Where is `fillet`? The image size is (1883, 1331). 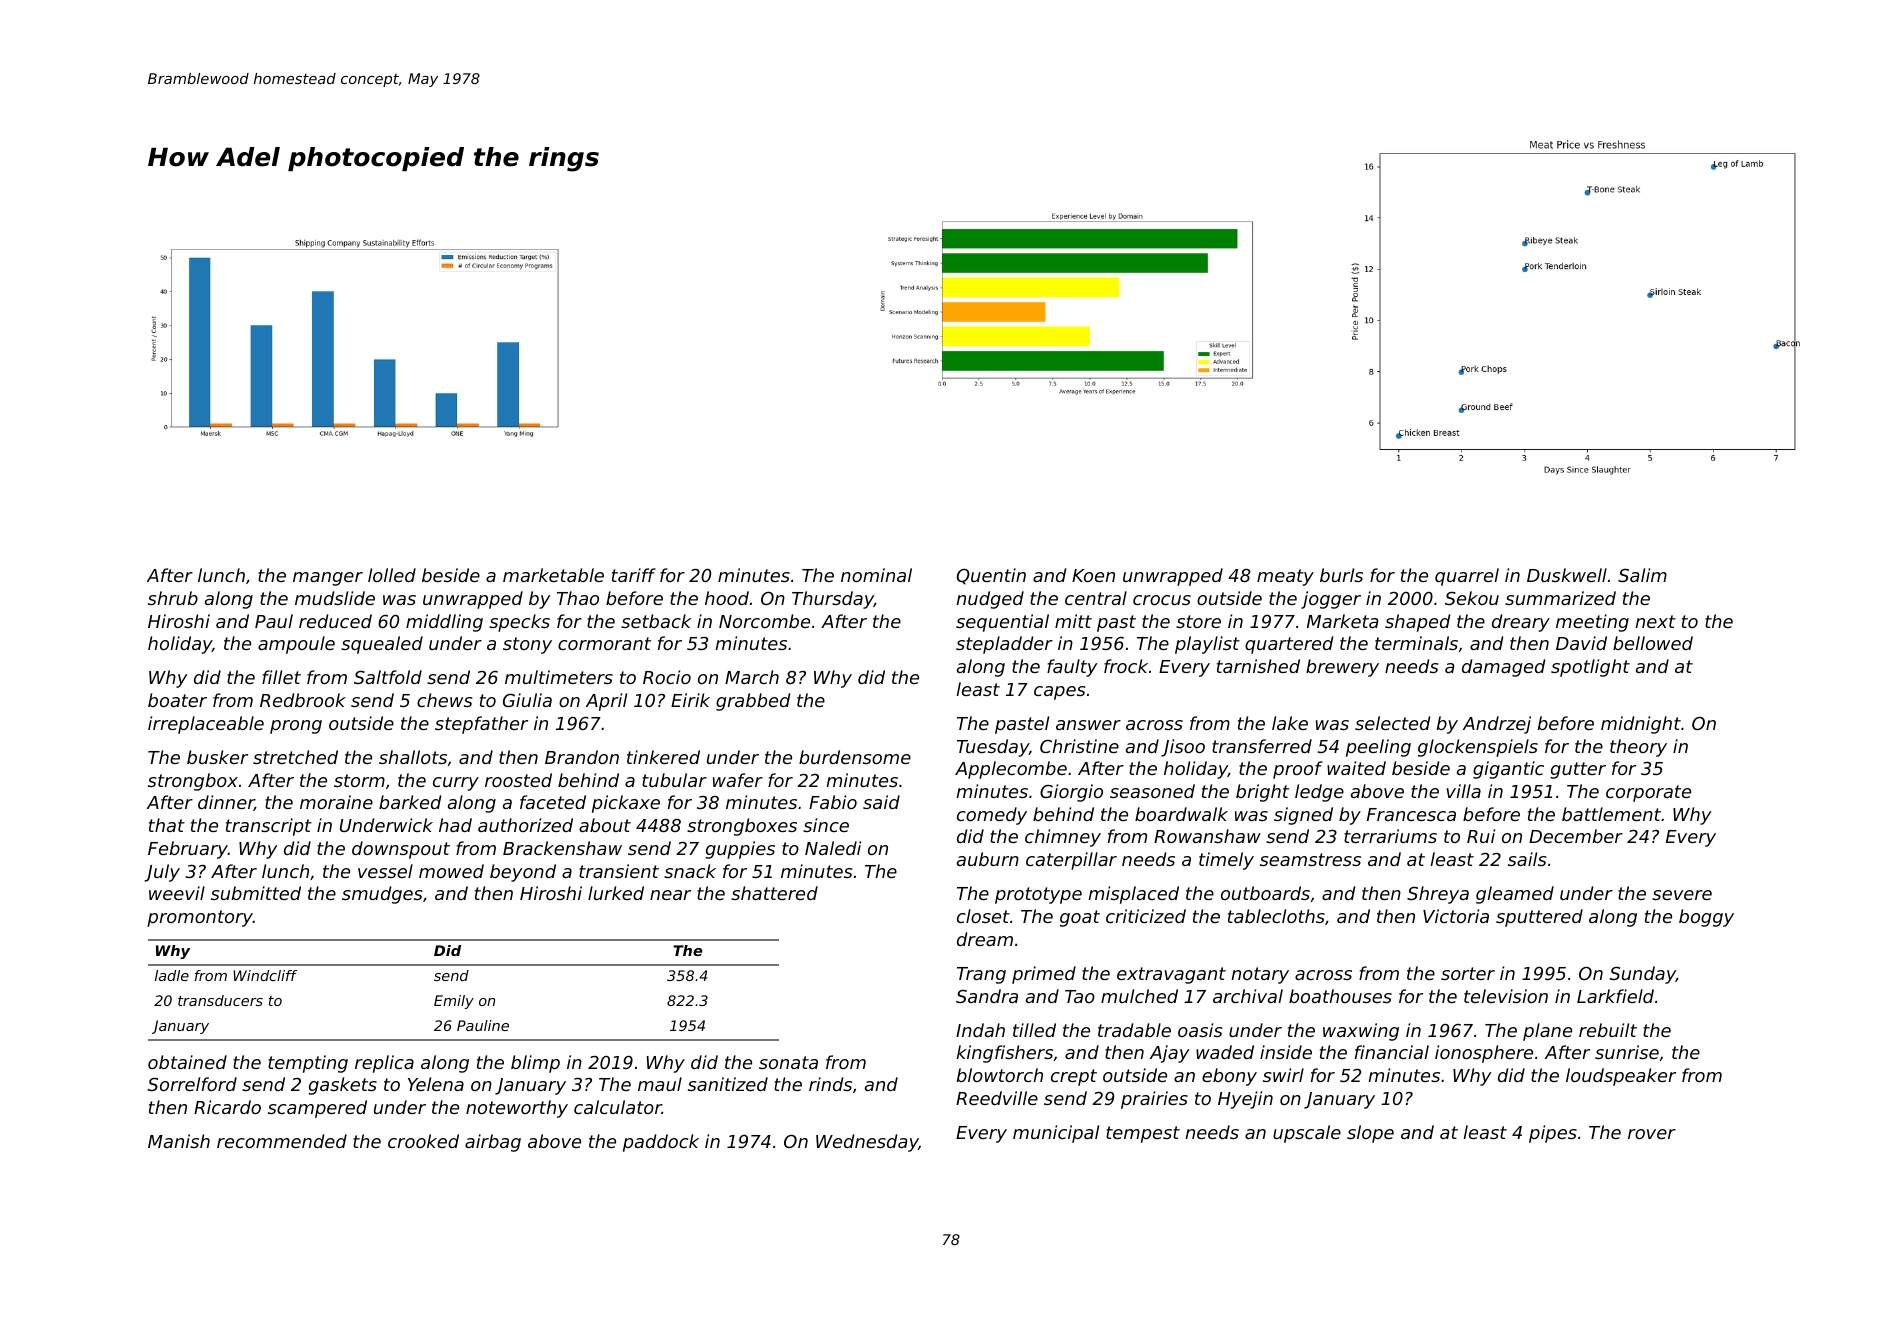
fillet is located at coordinates (281, 677).
